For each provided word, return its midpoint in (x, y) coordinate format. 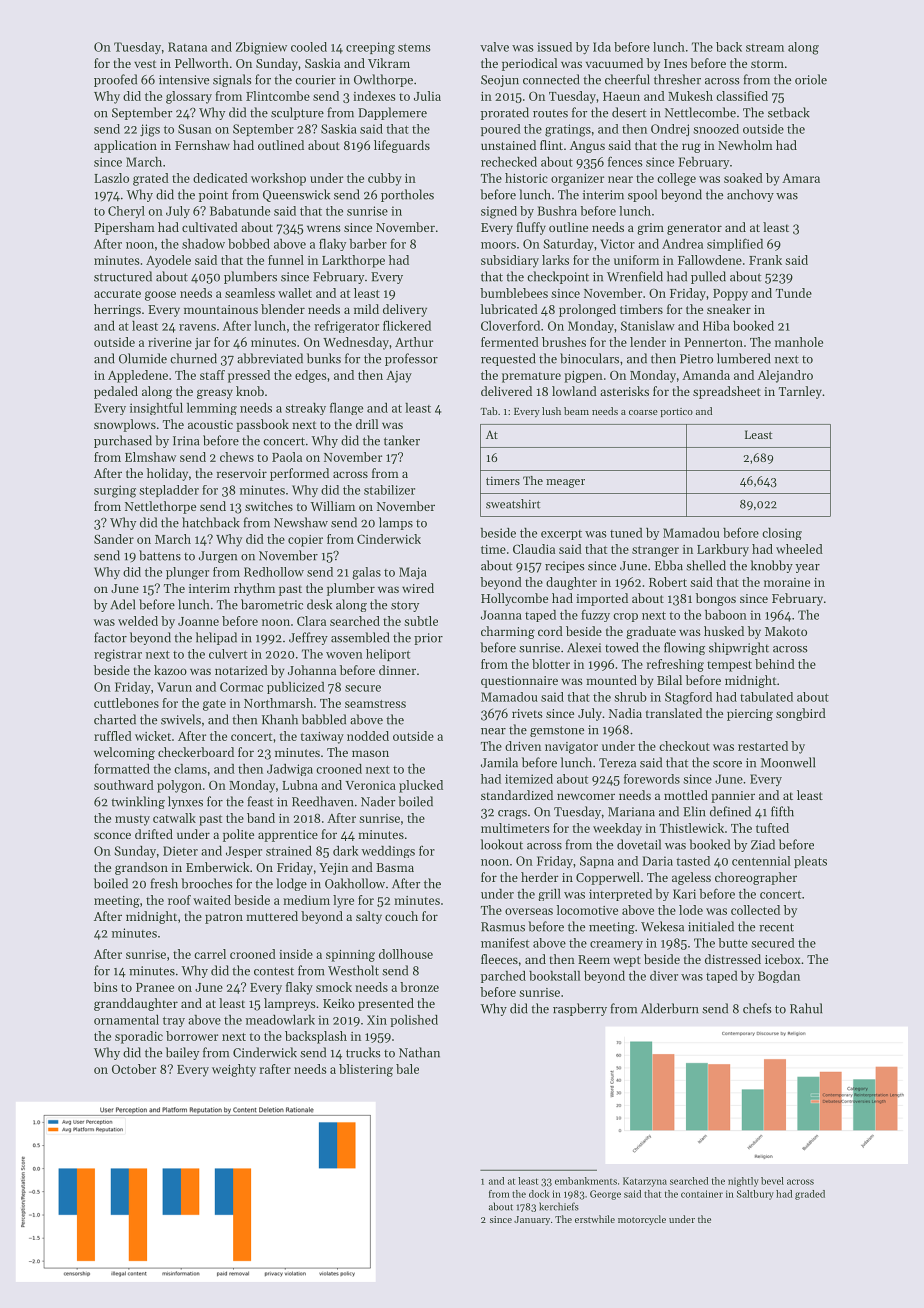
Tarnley (800, 392)
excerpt (561, 535)
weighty (234, 1070)
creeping (370, 48)
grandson (141, 868)
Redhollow (274, 572)
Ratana (187, 47)
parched (503, 977)
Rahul (806, 1008)
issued (554, 47)
